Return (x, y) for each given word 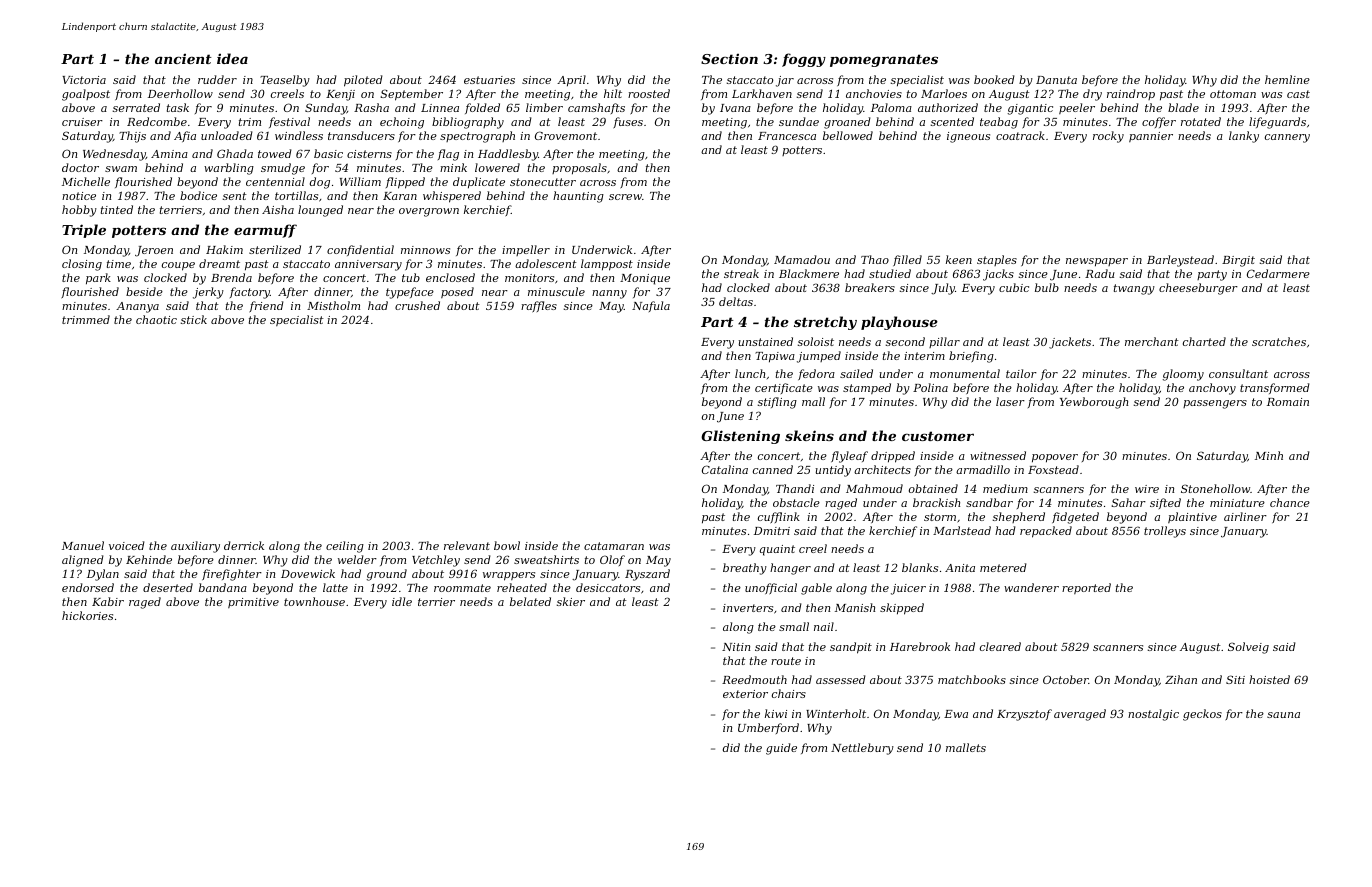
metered (1003, 567)
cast (1298, 94)
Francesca (787, 136)
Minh (1269, 455)
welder (357, 559)
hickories (87, 615)
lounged (320, 211)
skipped (902, 609)
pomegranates (884, 60)
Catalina (725, 469)
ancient (183, 59)
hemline (1287, 79)
